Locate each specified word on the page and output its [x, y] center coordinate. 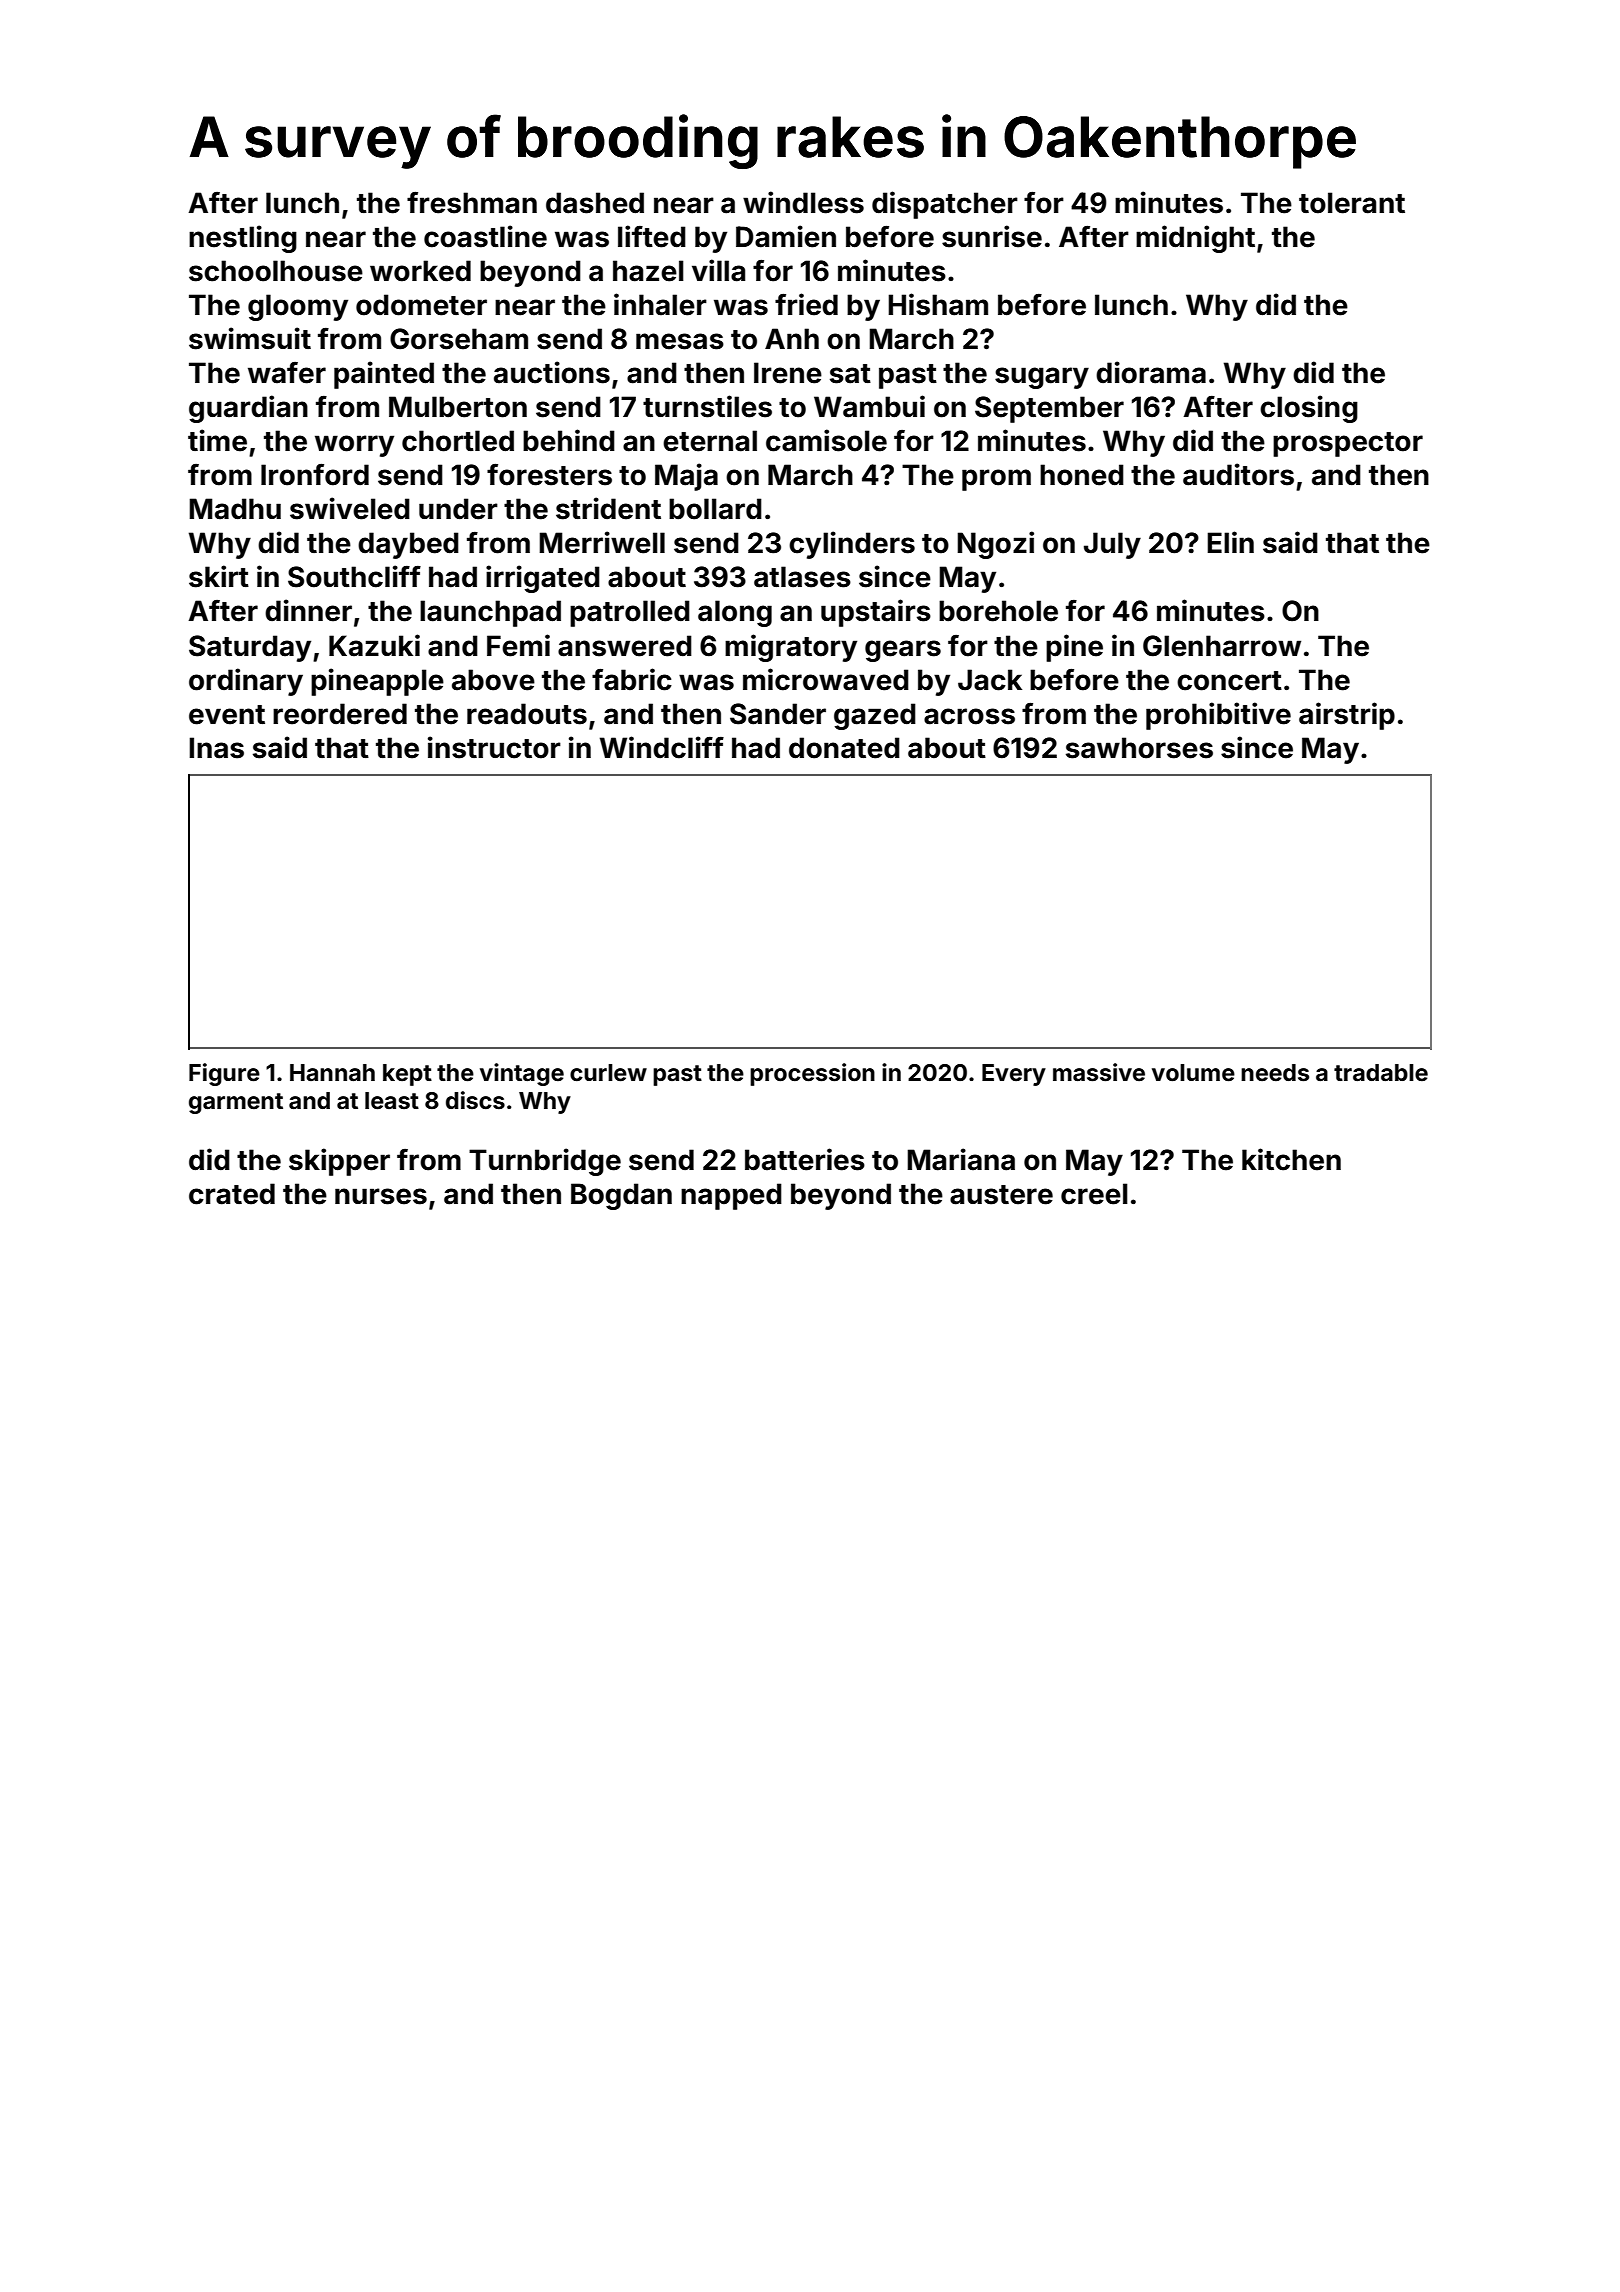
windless [803, 202]
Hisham [938, 304]
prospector [1348, 444]
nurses [381, 1196]
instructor [494, 747]
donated [844, 748]
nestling [243, 239]
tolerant [1352, 203]
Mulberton [458, 407]
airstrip [1347, 716]
